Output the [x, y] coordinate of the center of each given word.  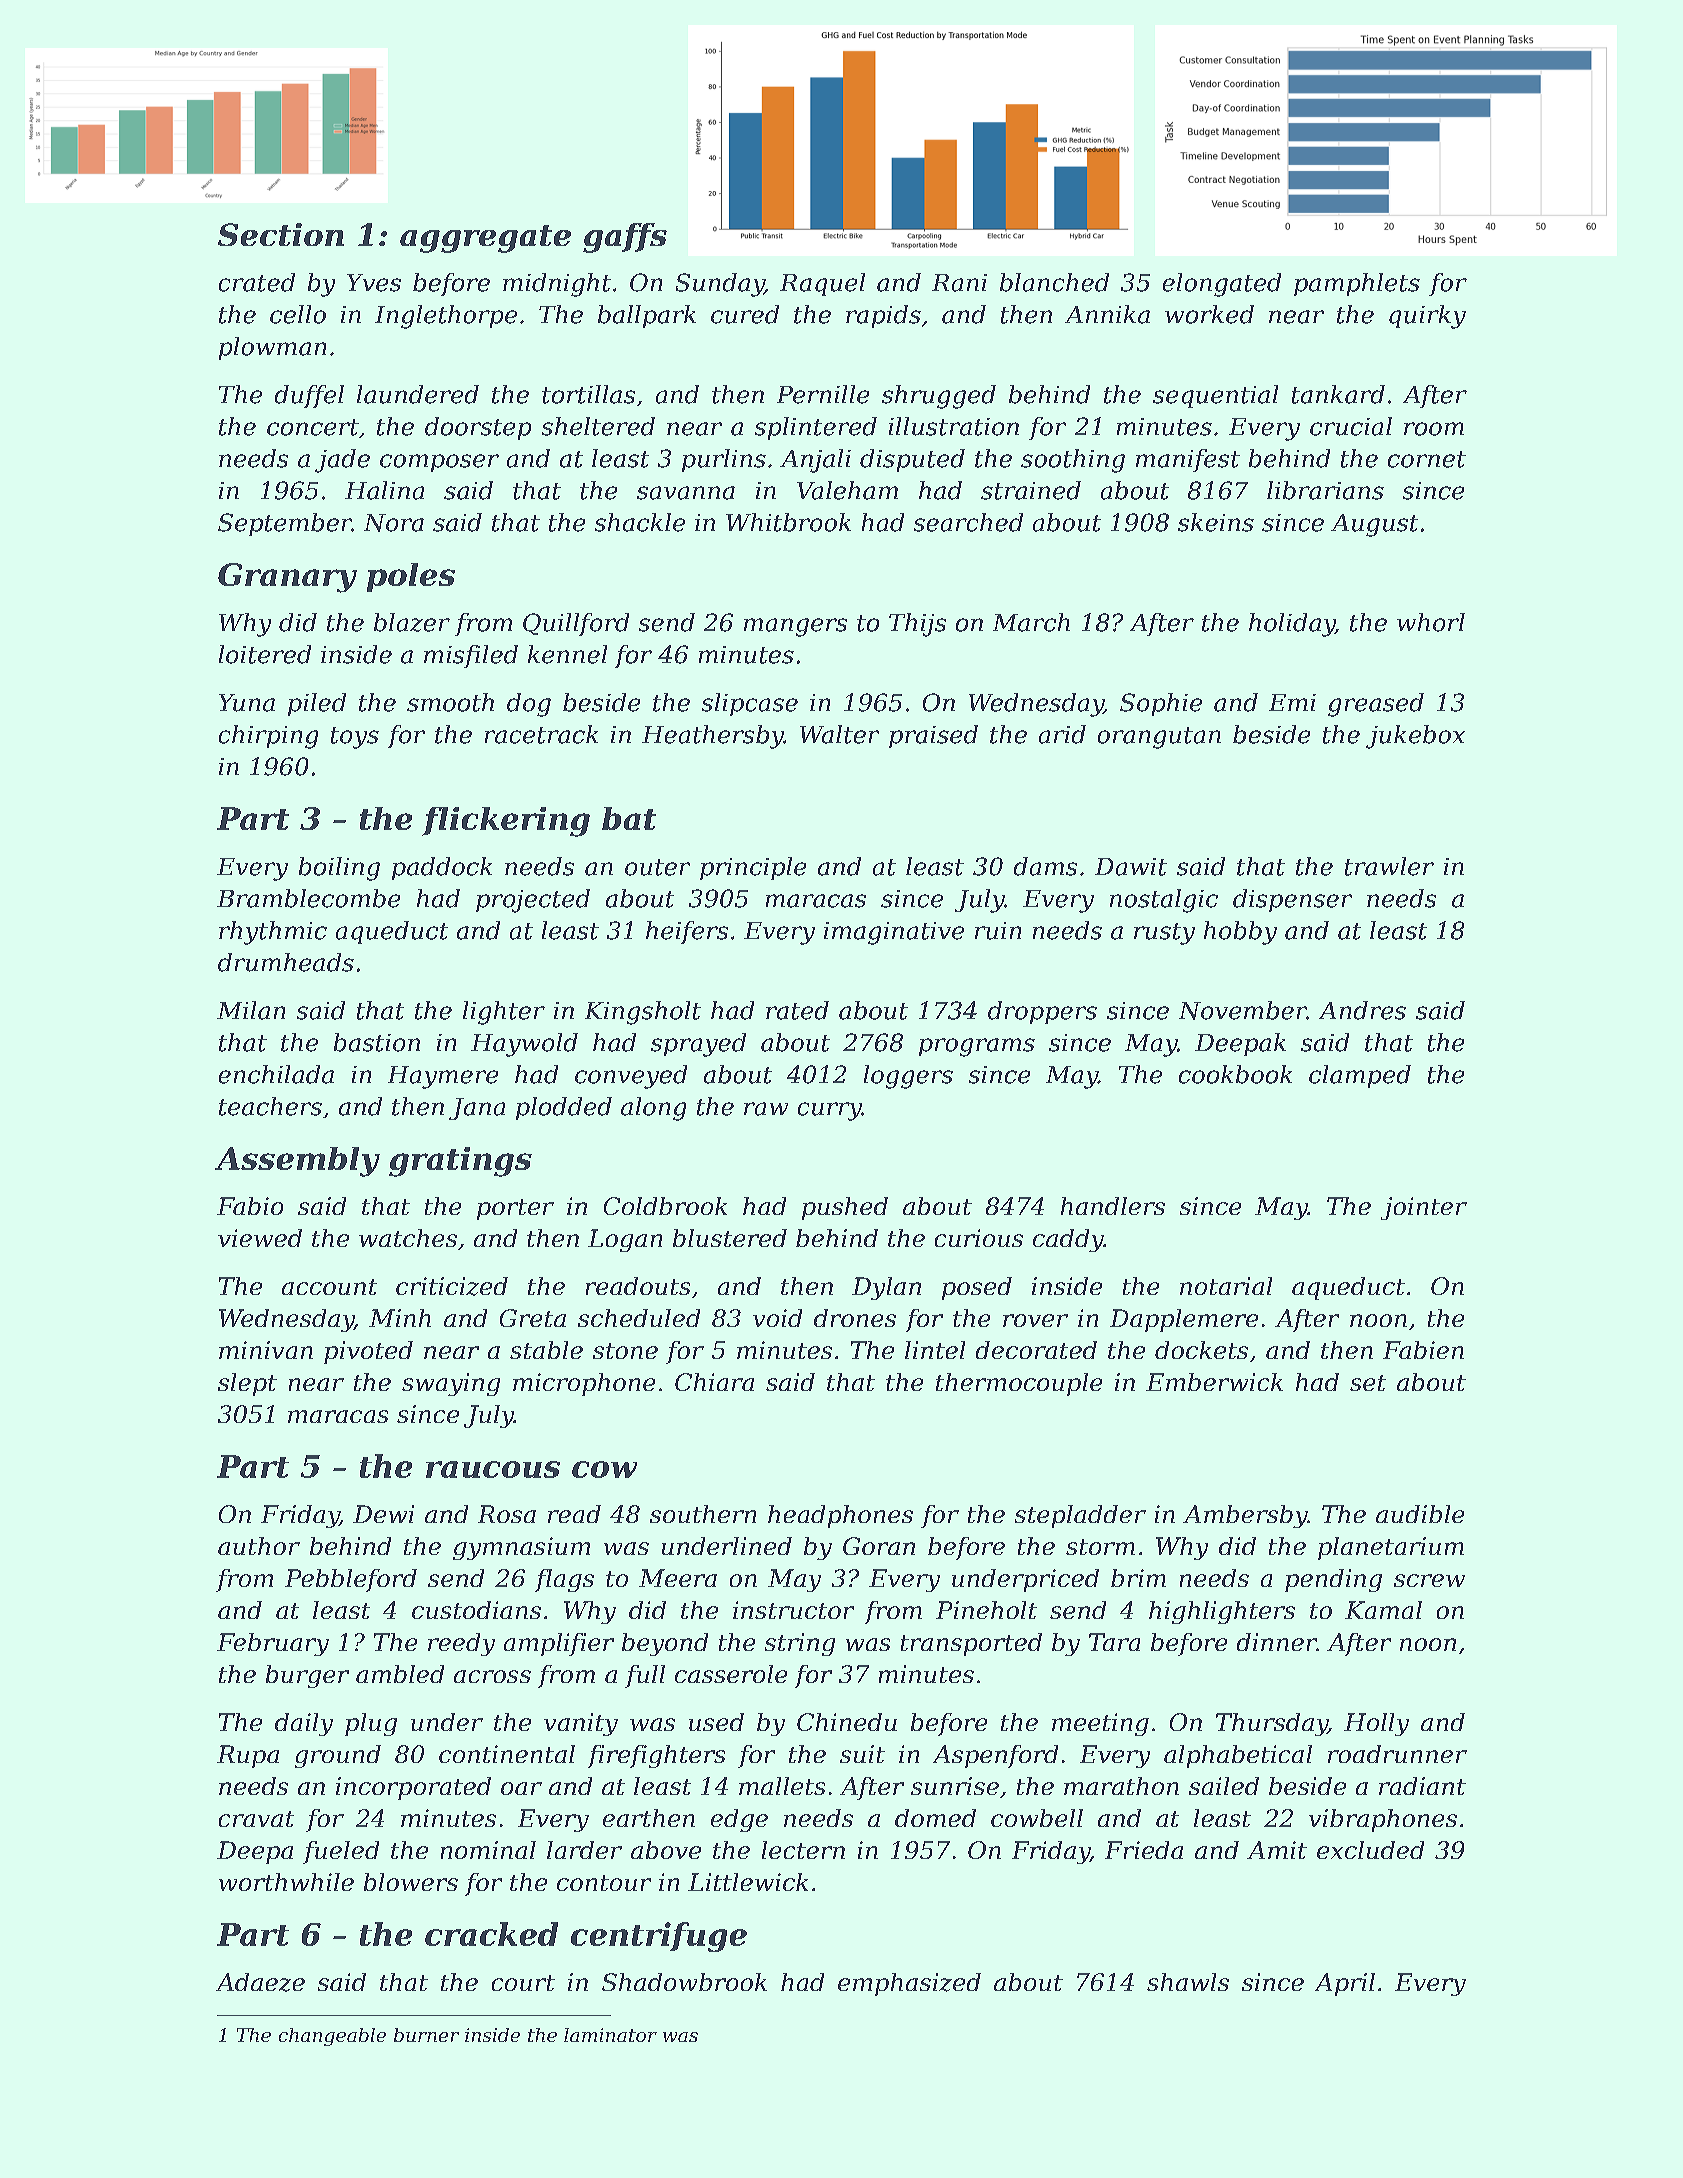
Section [281, 234]
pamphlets [1357, 284]
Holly [1376, 1724]
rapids [883, 316]
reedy [461, 1644]
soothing [1073, 461]
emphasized [909, 1984]
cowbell [1037, 1818]
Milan [251, 1010]
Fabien [1423, 1350]
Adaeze [260, 1982]
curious [979, 1238]
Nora [394, 523]
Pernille [823, 394]
